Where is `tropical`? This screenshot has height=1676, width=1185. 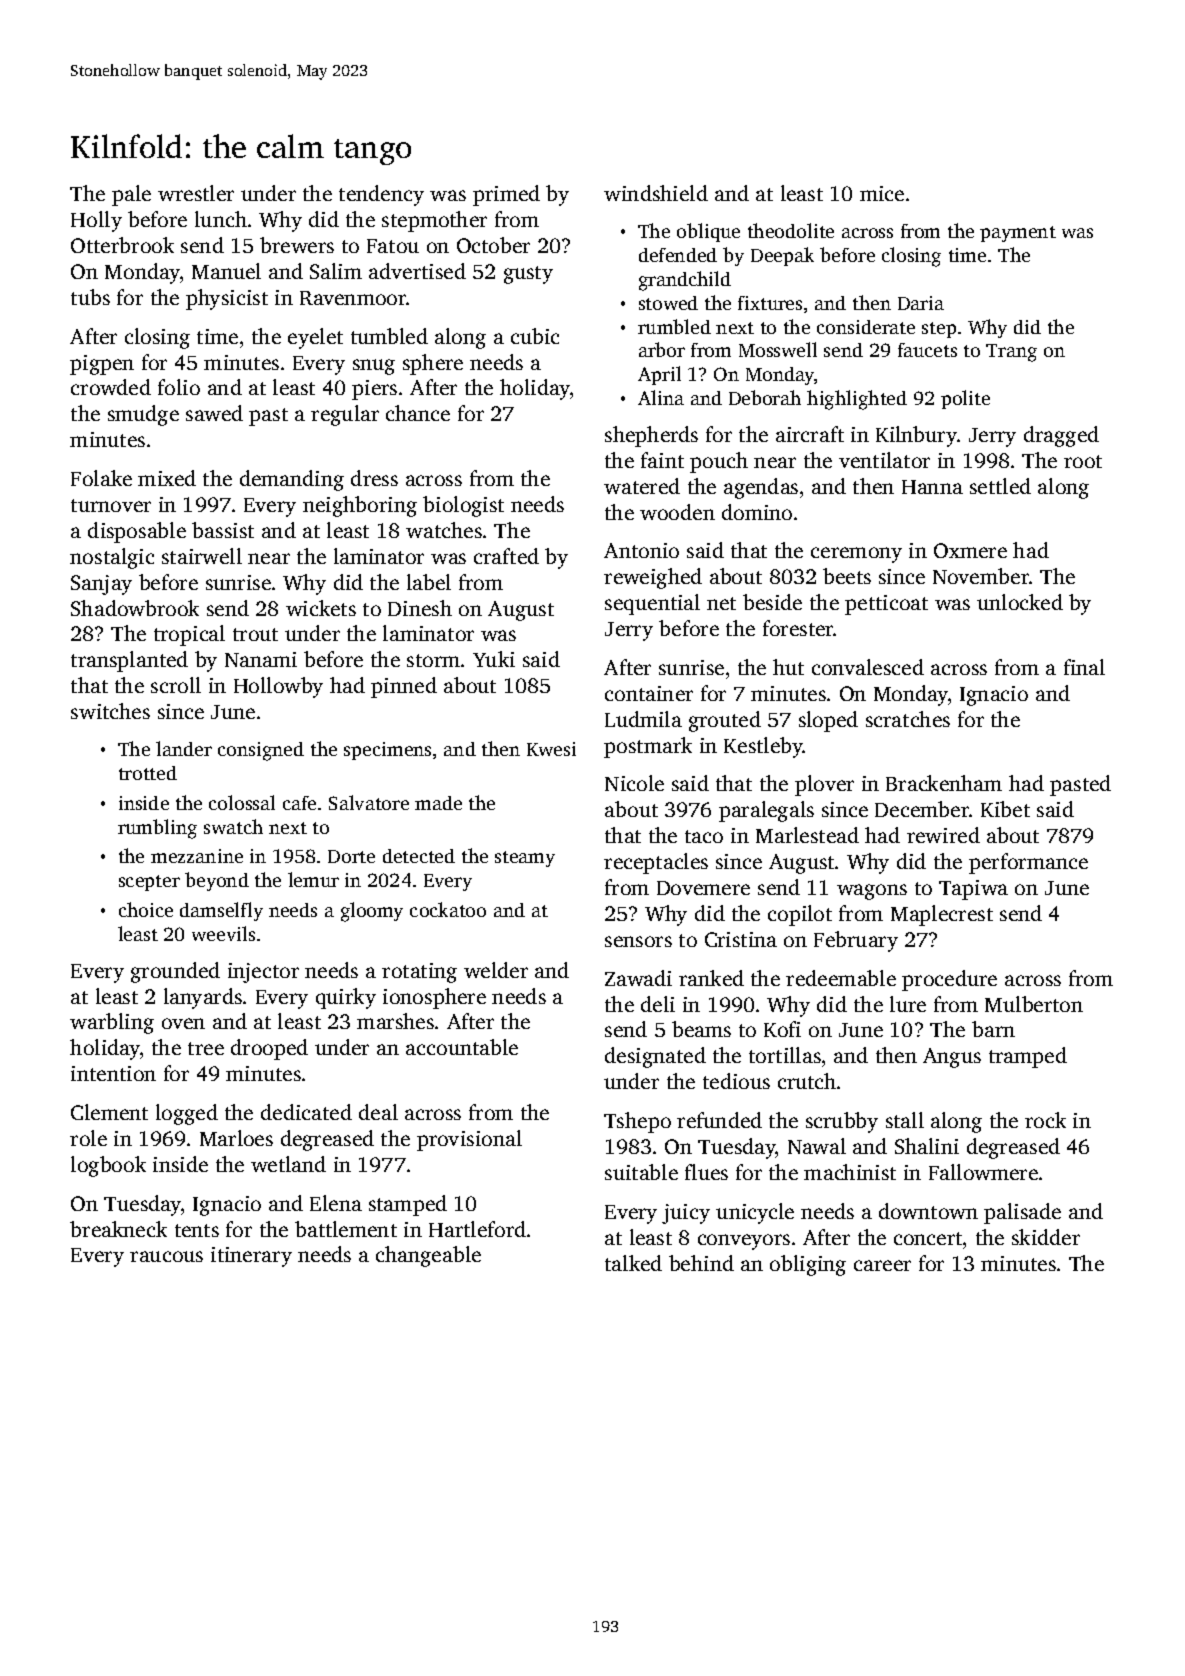 tropical is located at coordinates (189, 635).
